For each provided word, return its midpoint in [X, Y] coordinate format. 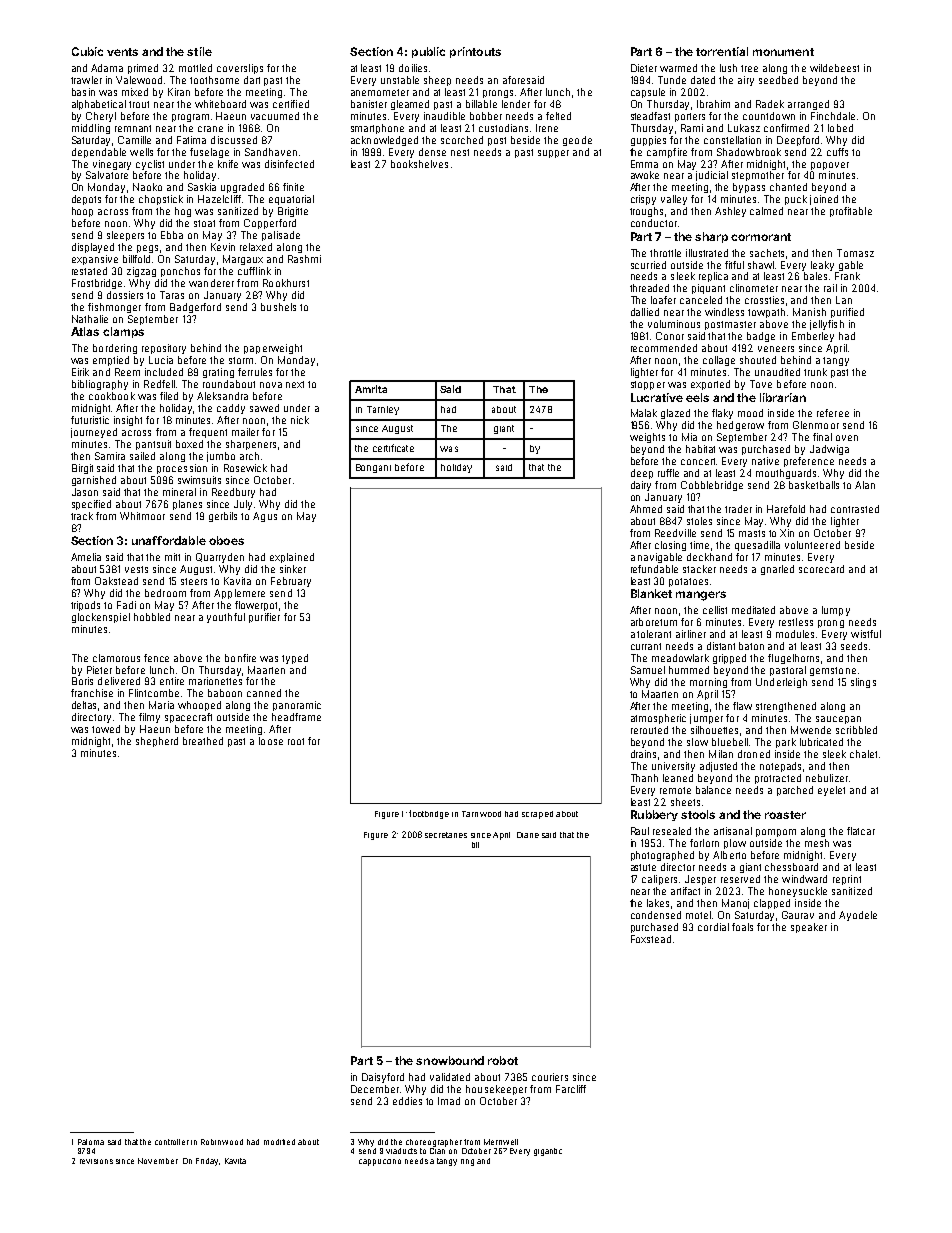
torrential [722, 51]
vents [122, 52]
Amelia [86, 557]
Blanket [651, 593]
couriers [550, 1077]
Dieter [644, 68]
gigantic [548, 1152]
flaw [742, 706]
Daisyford [383, 1078]
